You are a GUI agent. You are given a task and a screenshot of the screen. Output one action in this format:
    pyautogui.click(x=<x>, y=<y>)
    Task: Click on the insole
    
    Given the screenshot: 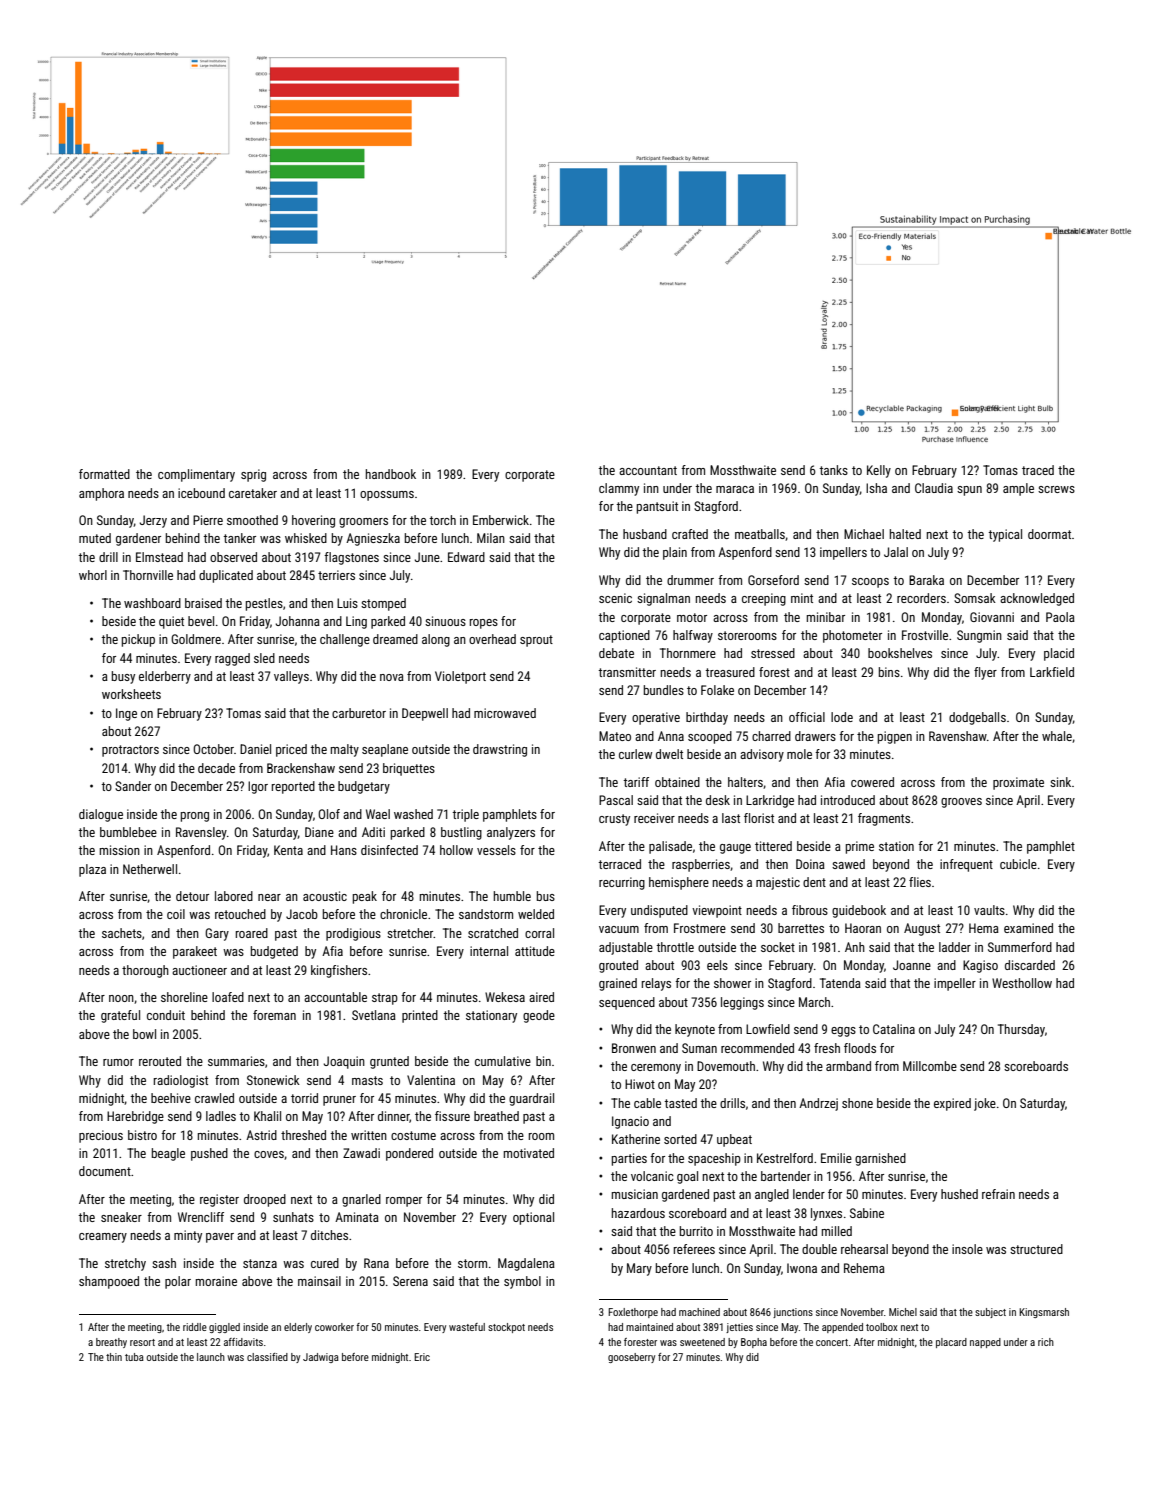 What is the action you would take?
    pyautogui.click(x=967, y=1249)
